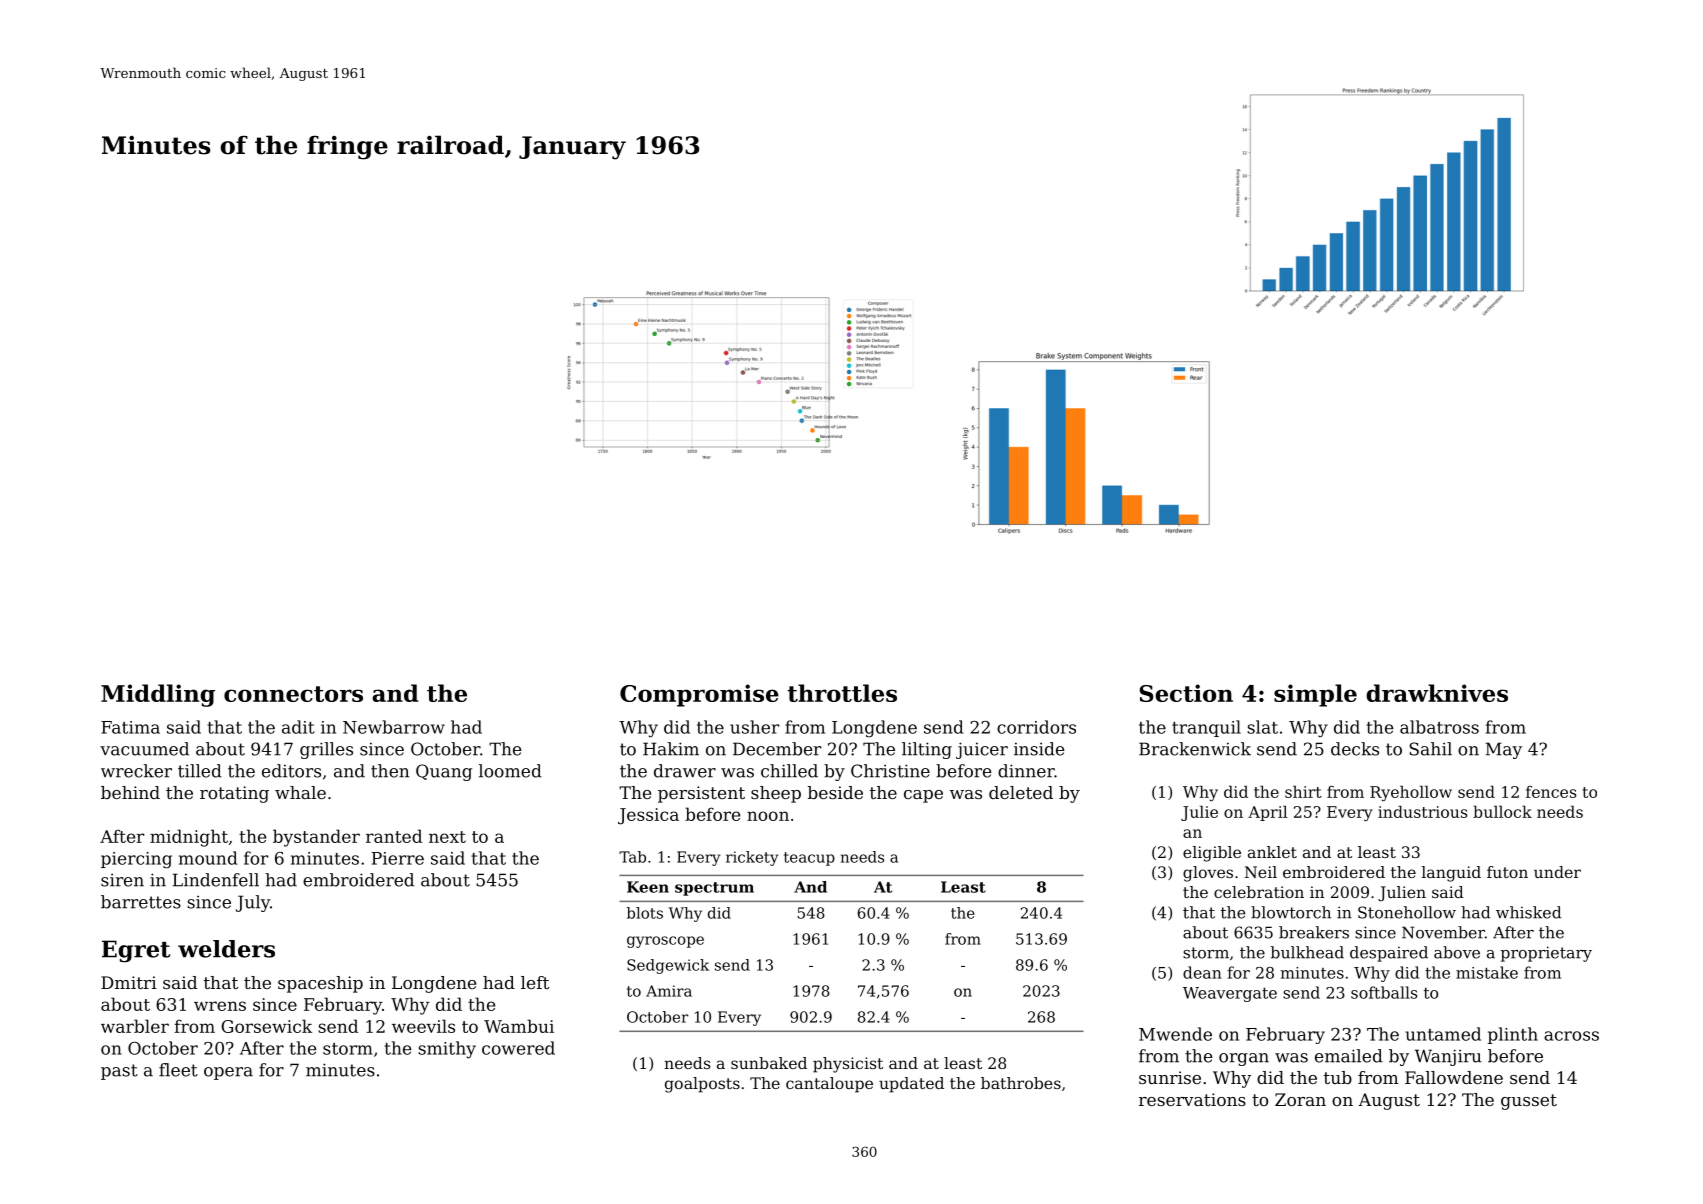 The height and width of the image is (1204, 1703). Describe the element at coordinates (158, 695) in the image. I see `Middling` at that location.
